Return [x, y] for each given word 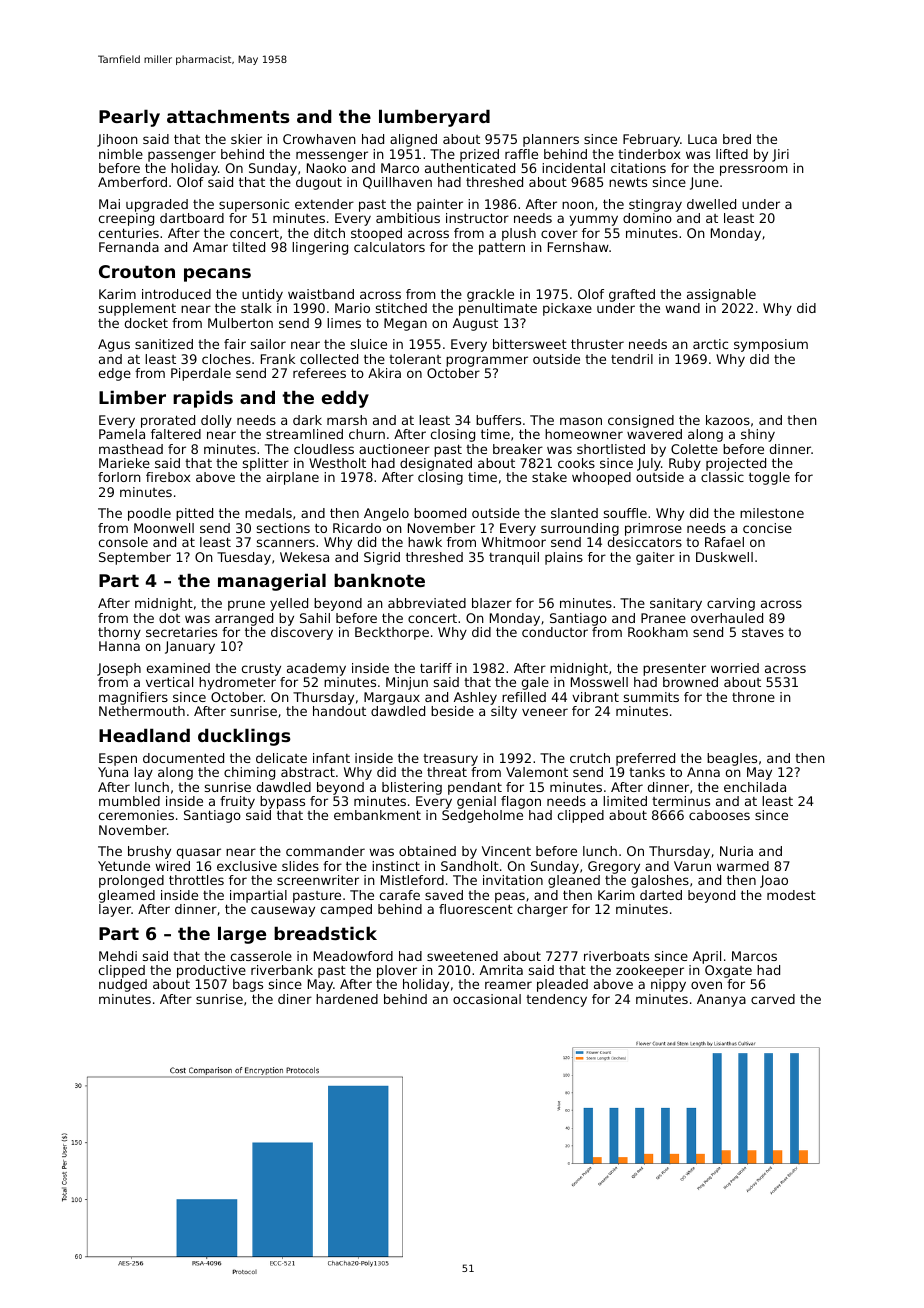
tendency [556, 1000]
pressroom [753, 170]
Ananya [721, 1000]
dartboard [192, 218]
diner [295, 999]
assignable [721, 295]
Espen [118, 759]
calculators [389, 247]
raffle [521, 154]
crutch [590, 758]
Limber [132, 397]
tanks [647, 772]
